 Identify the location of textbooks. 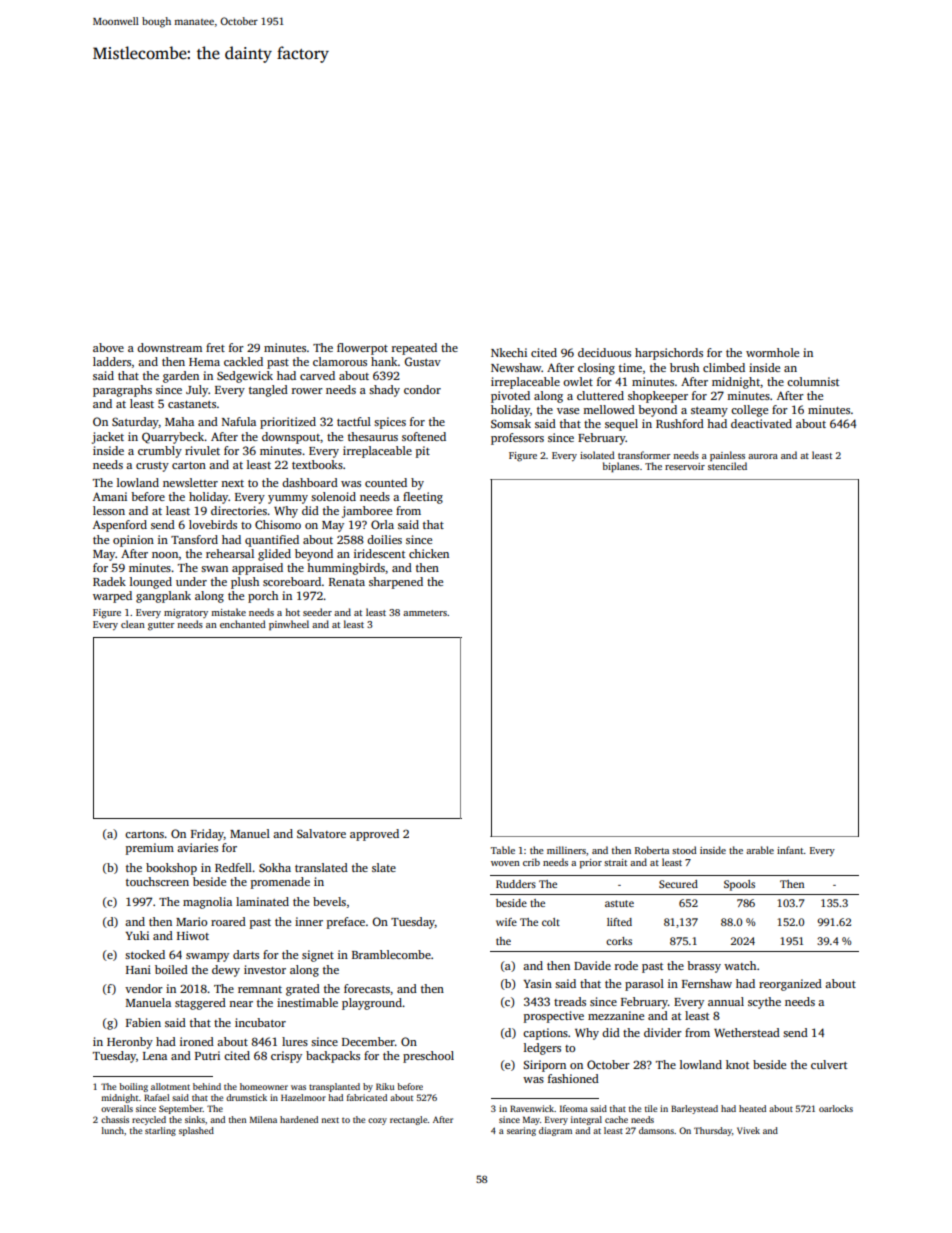
(317, 464).
